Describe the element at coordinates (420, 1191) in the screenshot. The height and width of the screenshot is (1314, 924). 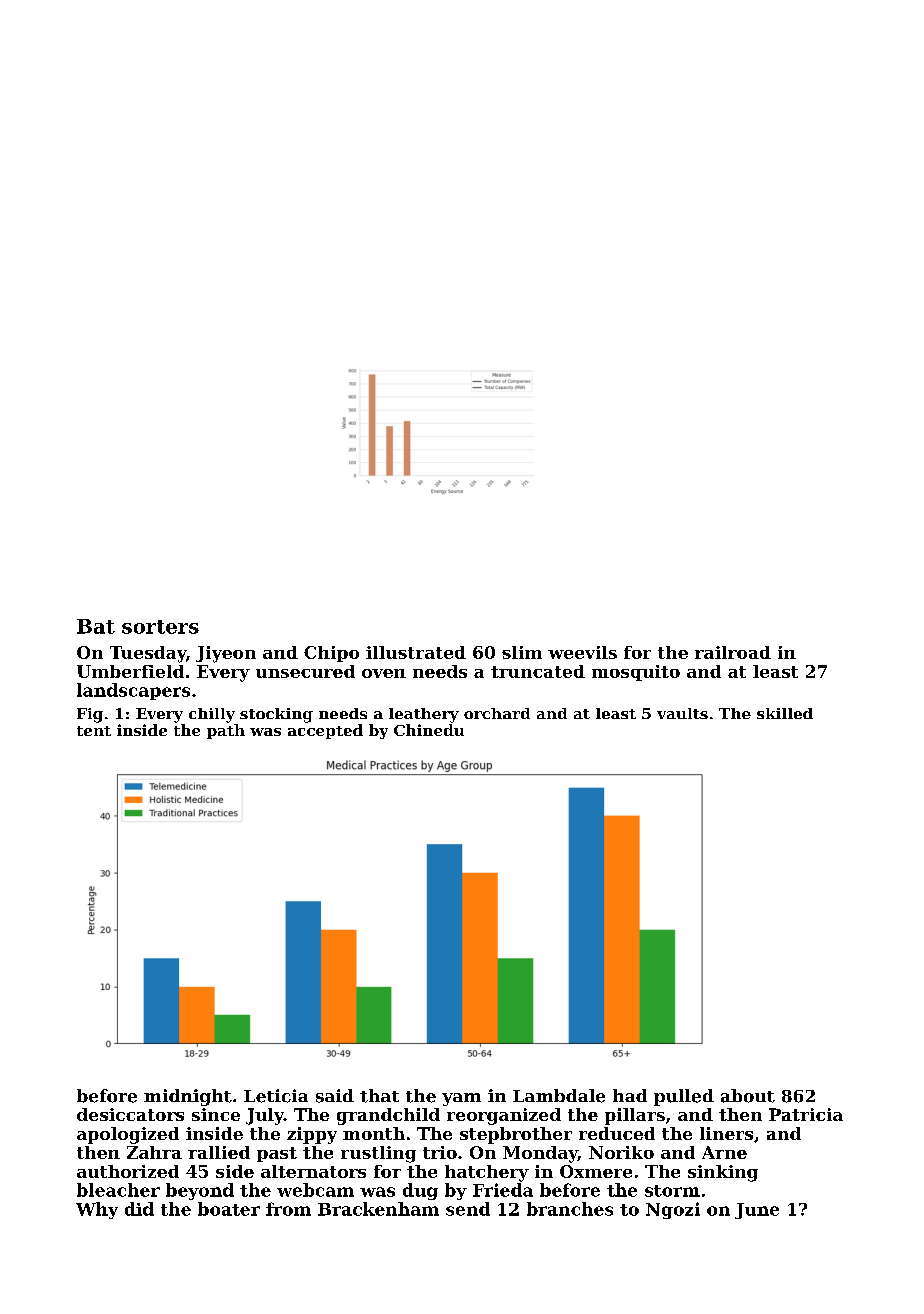
I see `dug` at that location.
